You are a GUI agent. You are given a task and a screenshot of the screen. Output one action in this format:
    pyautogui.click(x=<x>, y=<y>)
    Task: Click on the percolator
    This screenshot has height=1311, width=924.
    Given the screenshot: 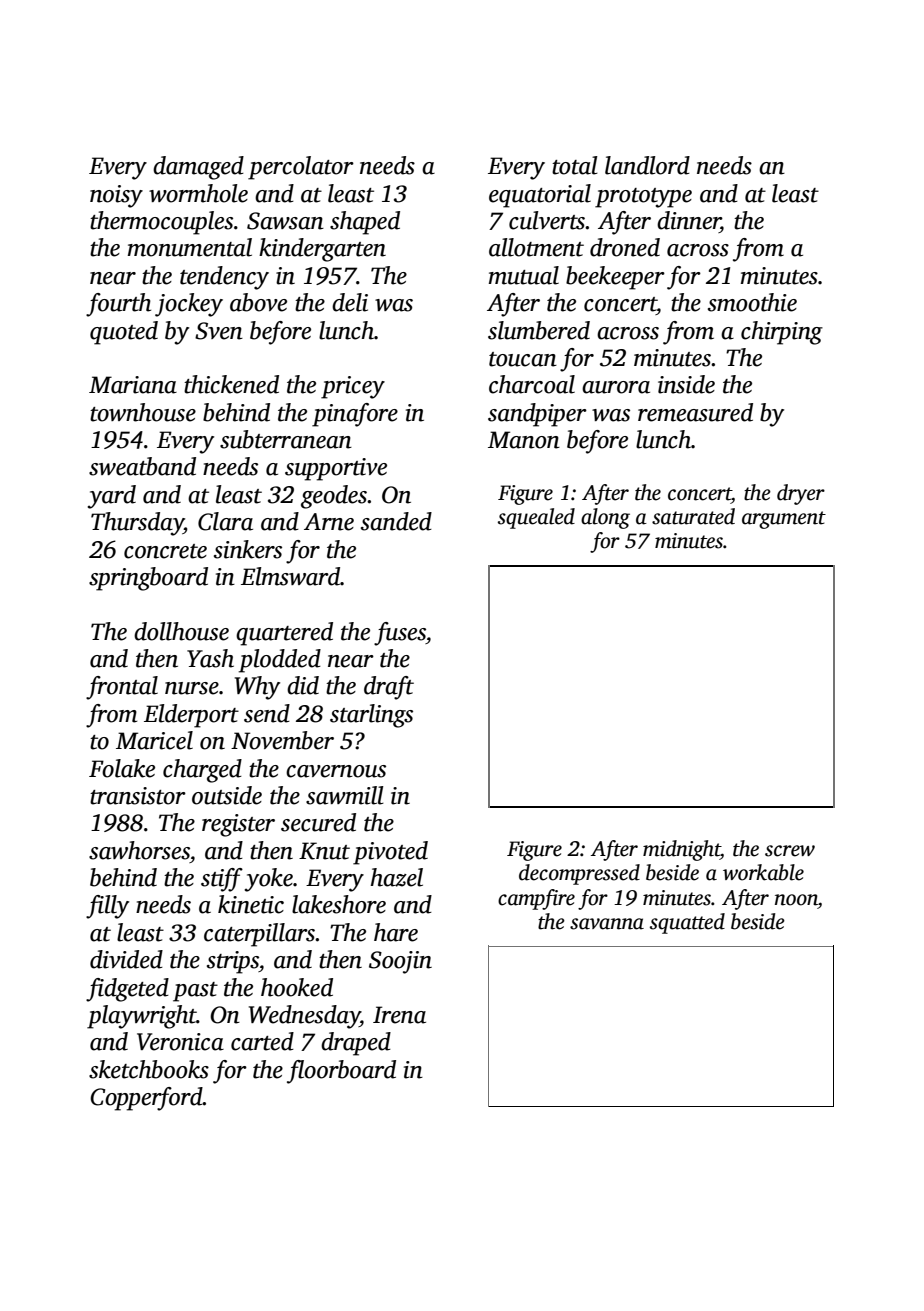 What is the action you would take?
    pyautogui.click(x=301, y=168)
